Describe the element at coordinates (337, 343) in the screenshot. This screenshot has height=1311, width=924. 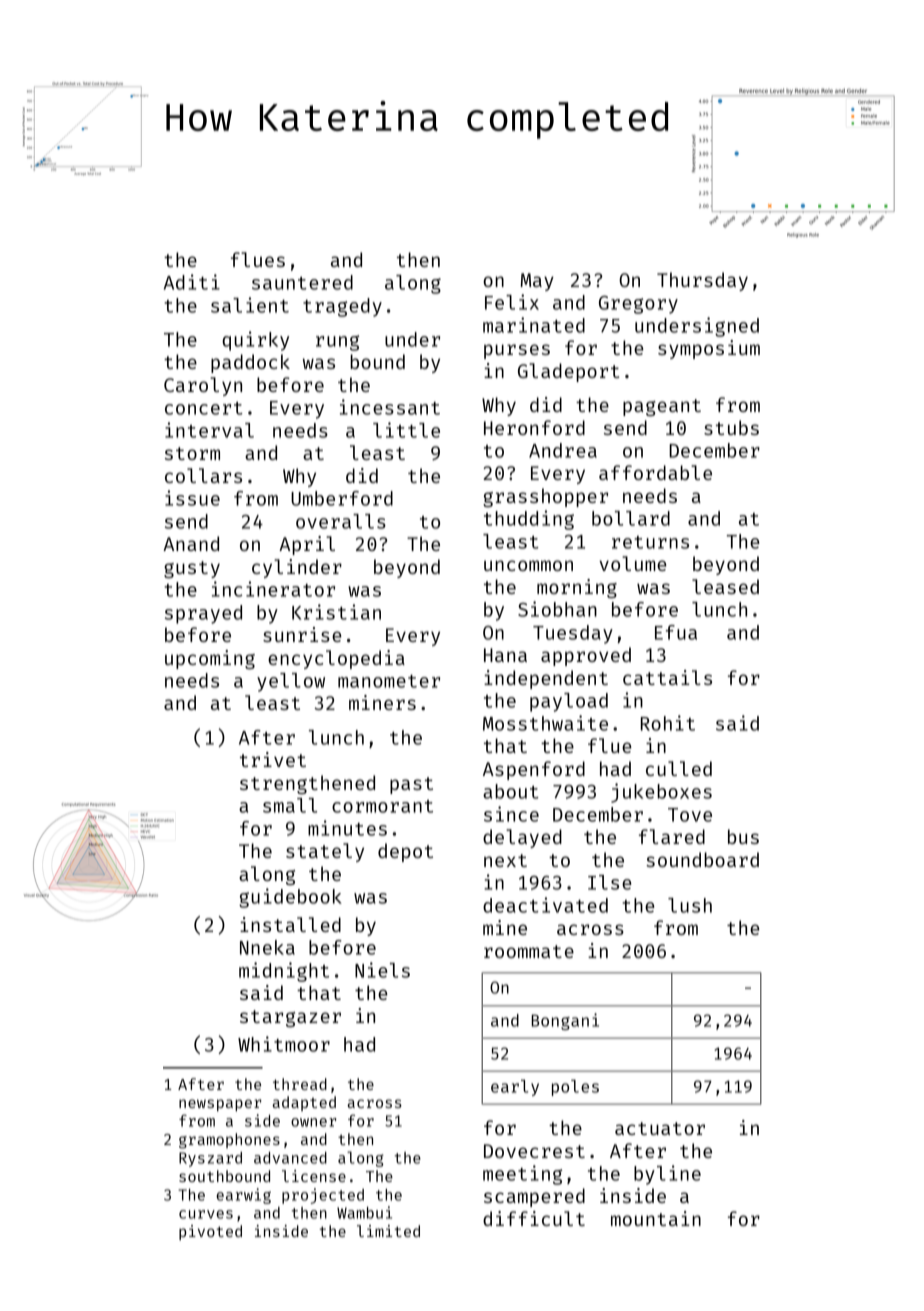
I see `rung` at that location.
